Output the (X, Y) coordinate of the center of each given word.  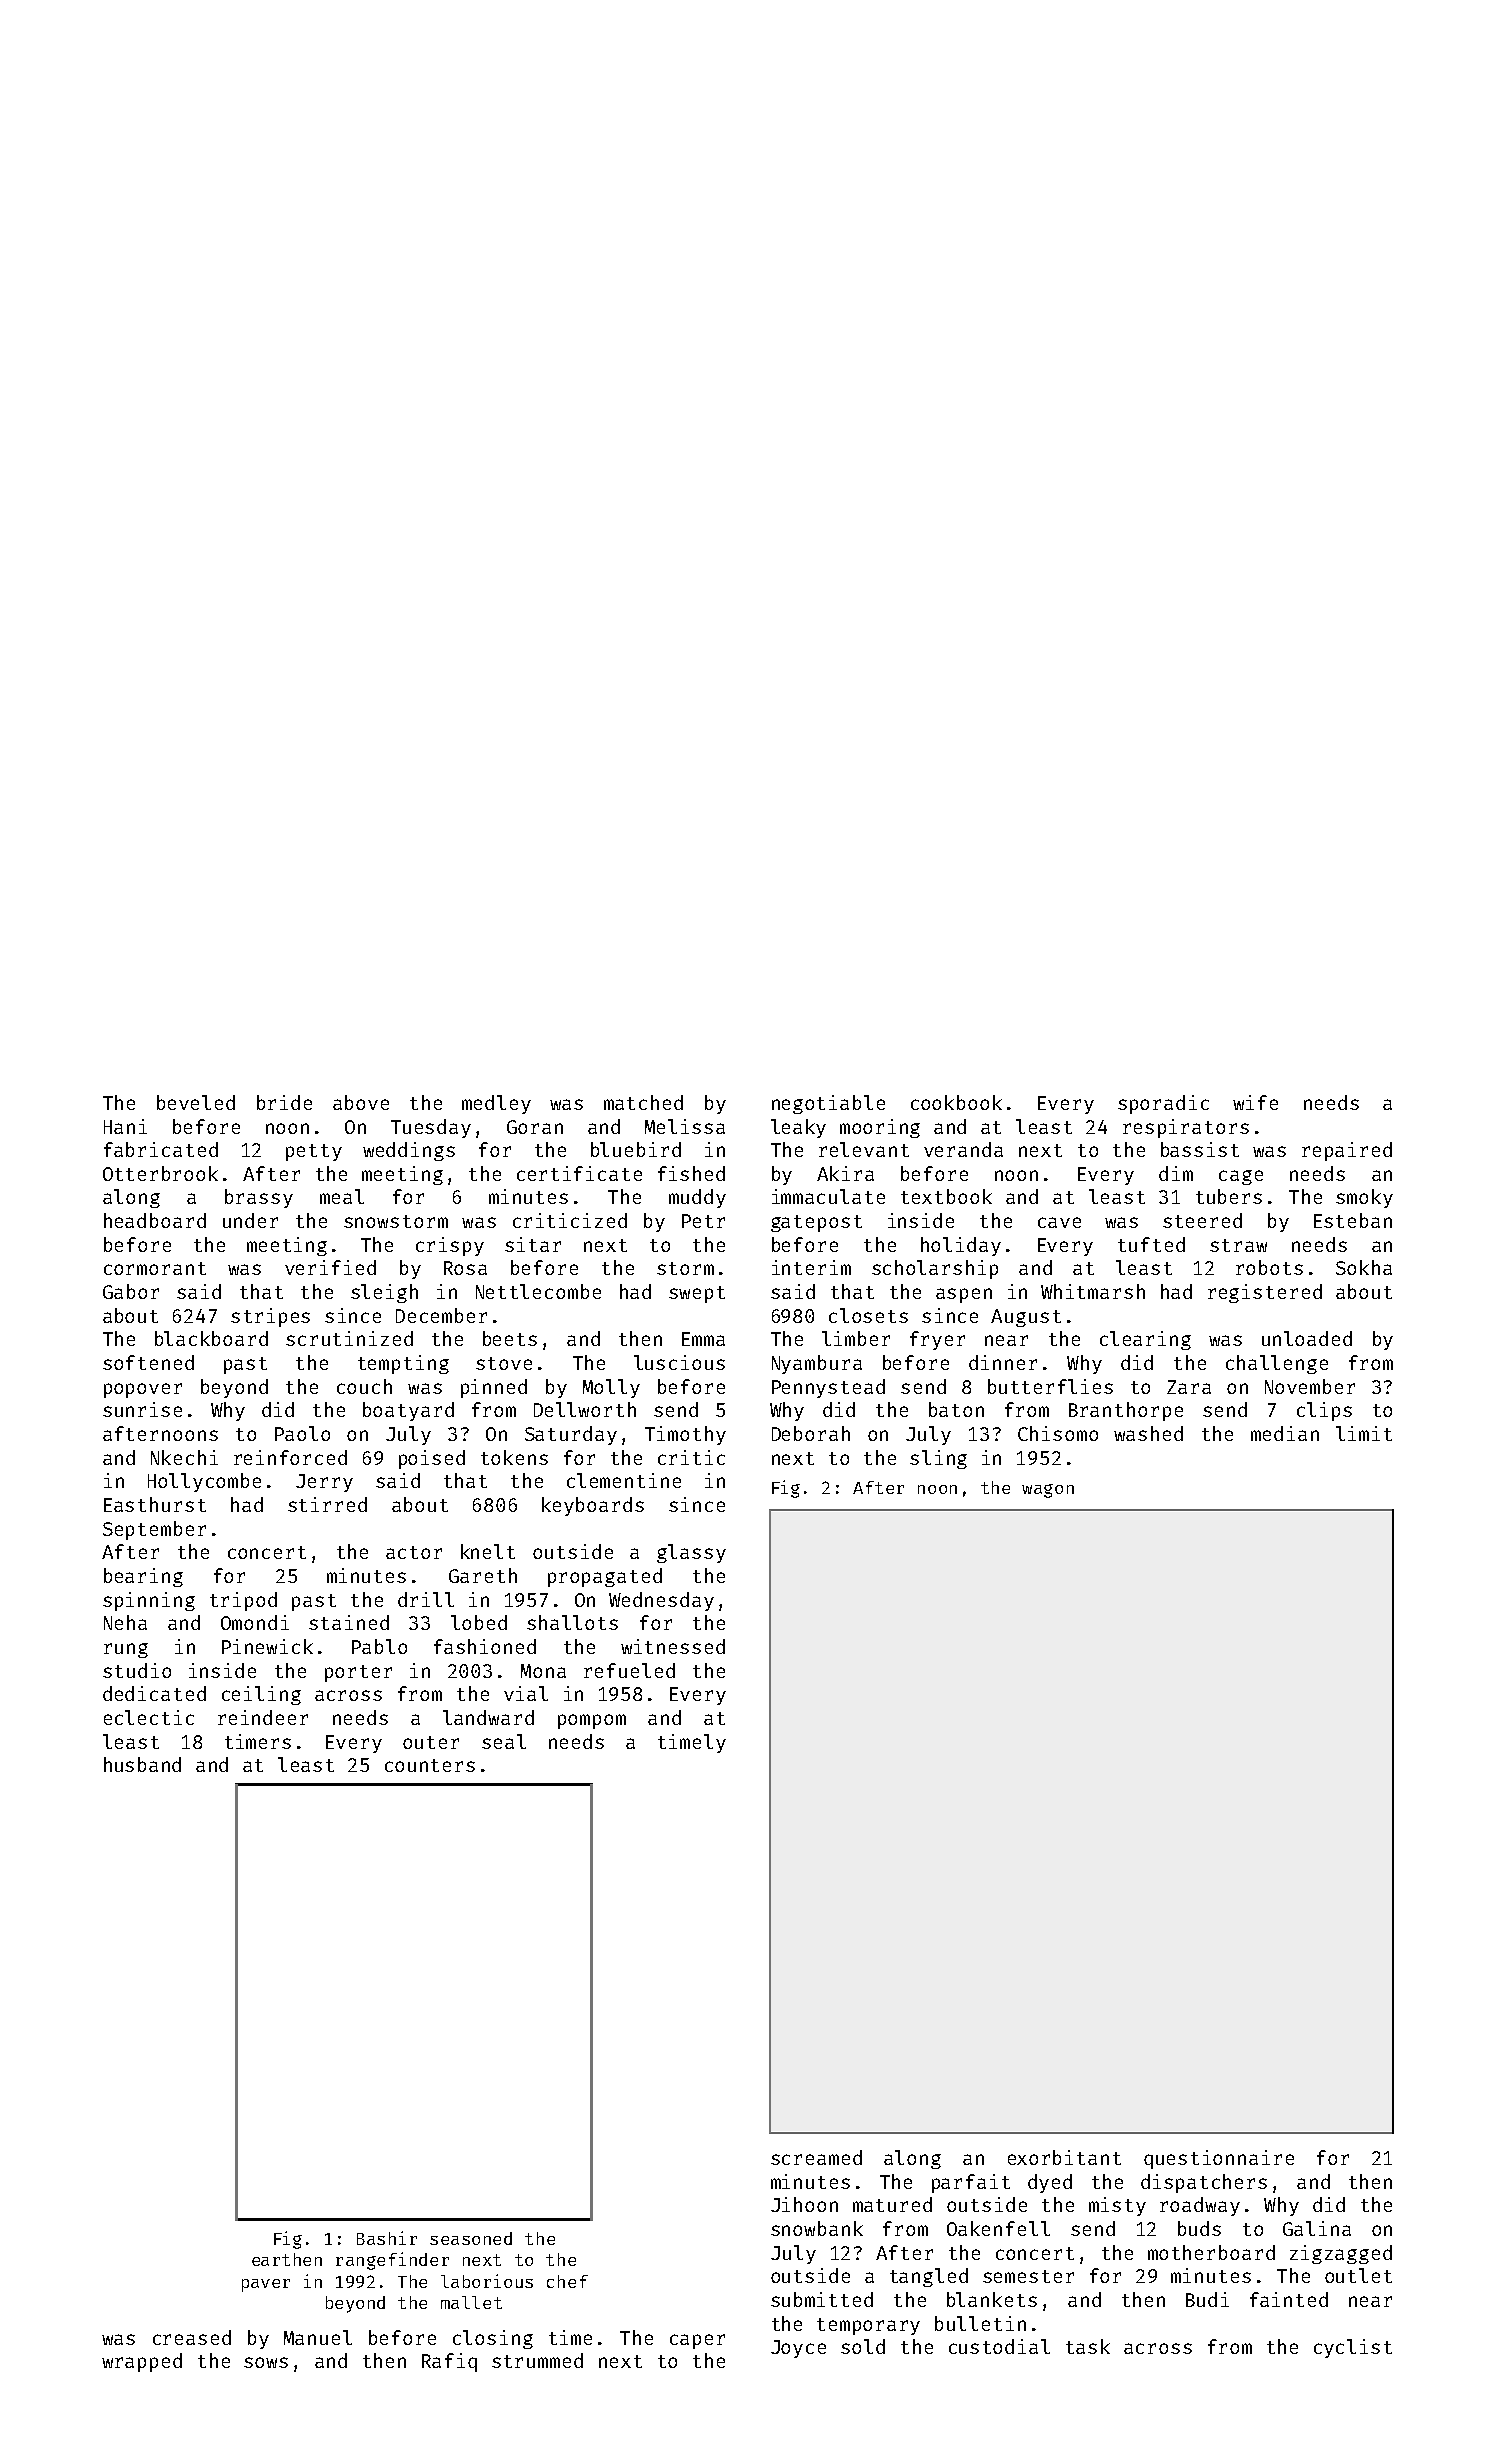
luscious (679, 1362)
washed (1148, 1433)
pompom (592, 1721)
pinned (494, 1388)
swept (697, 1294)
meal (342, 1196)
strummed (537, 2360)
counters (430, 1765)
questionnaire (1219, 2159)
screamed (816, 2157)
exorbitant (1064, 2157)
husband (142, 1764)
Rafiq (449, 2362)
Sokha (1364, 1267)
